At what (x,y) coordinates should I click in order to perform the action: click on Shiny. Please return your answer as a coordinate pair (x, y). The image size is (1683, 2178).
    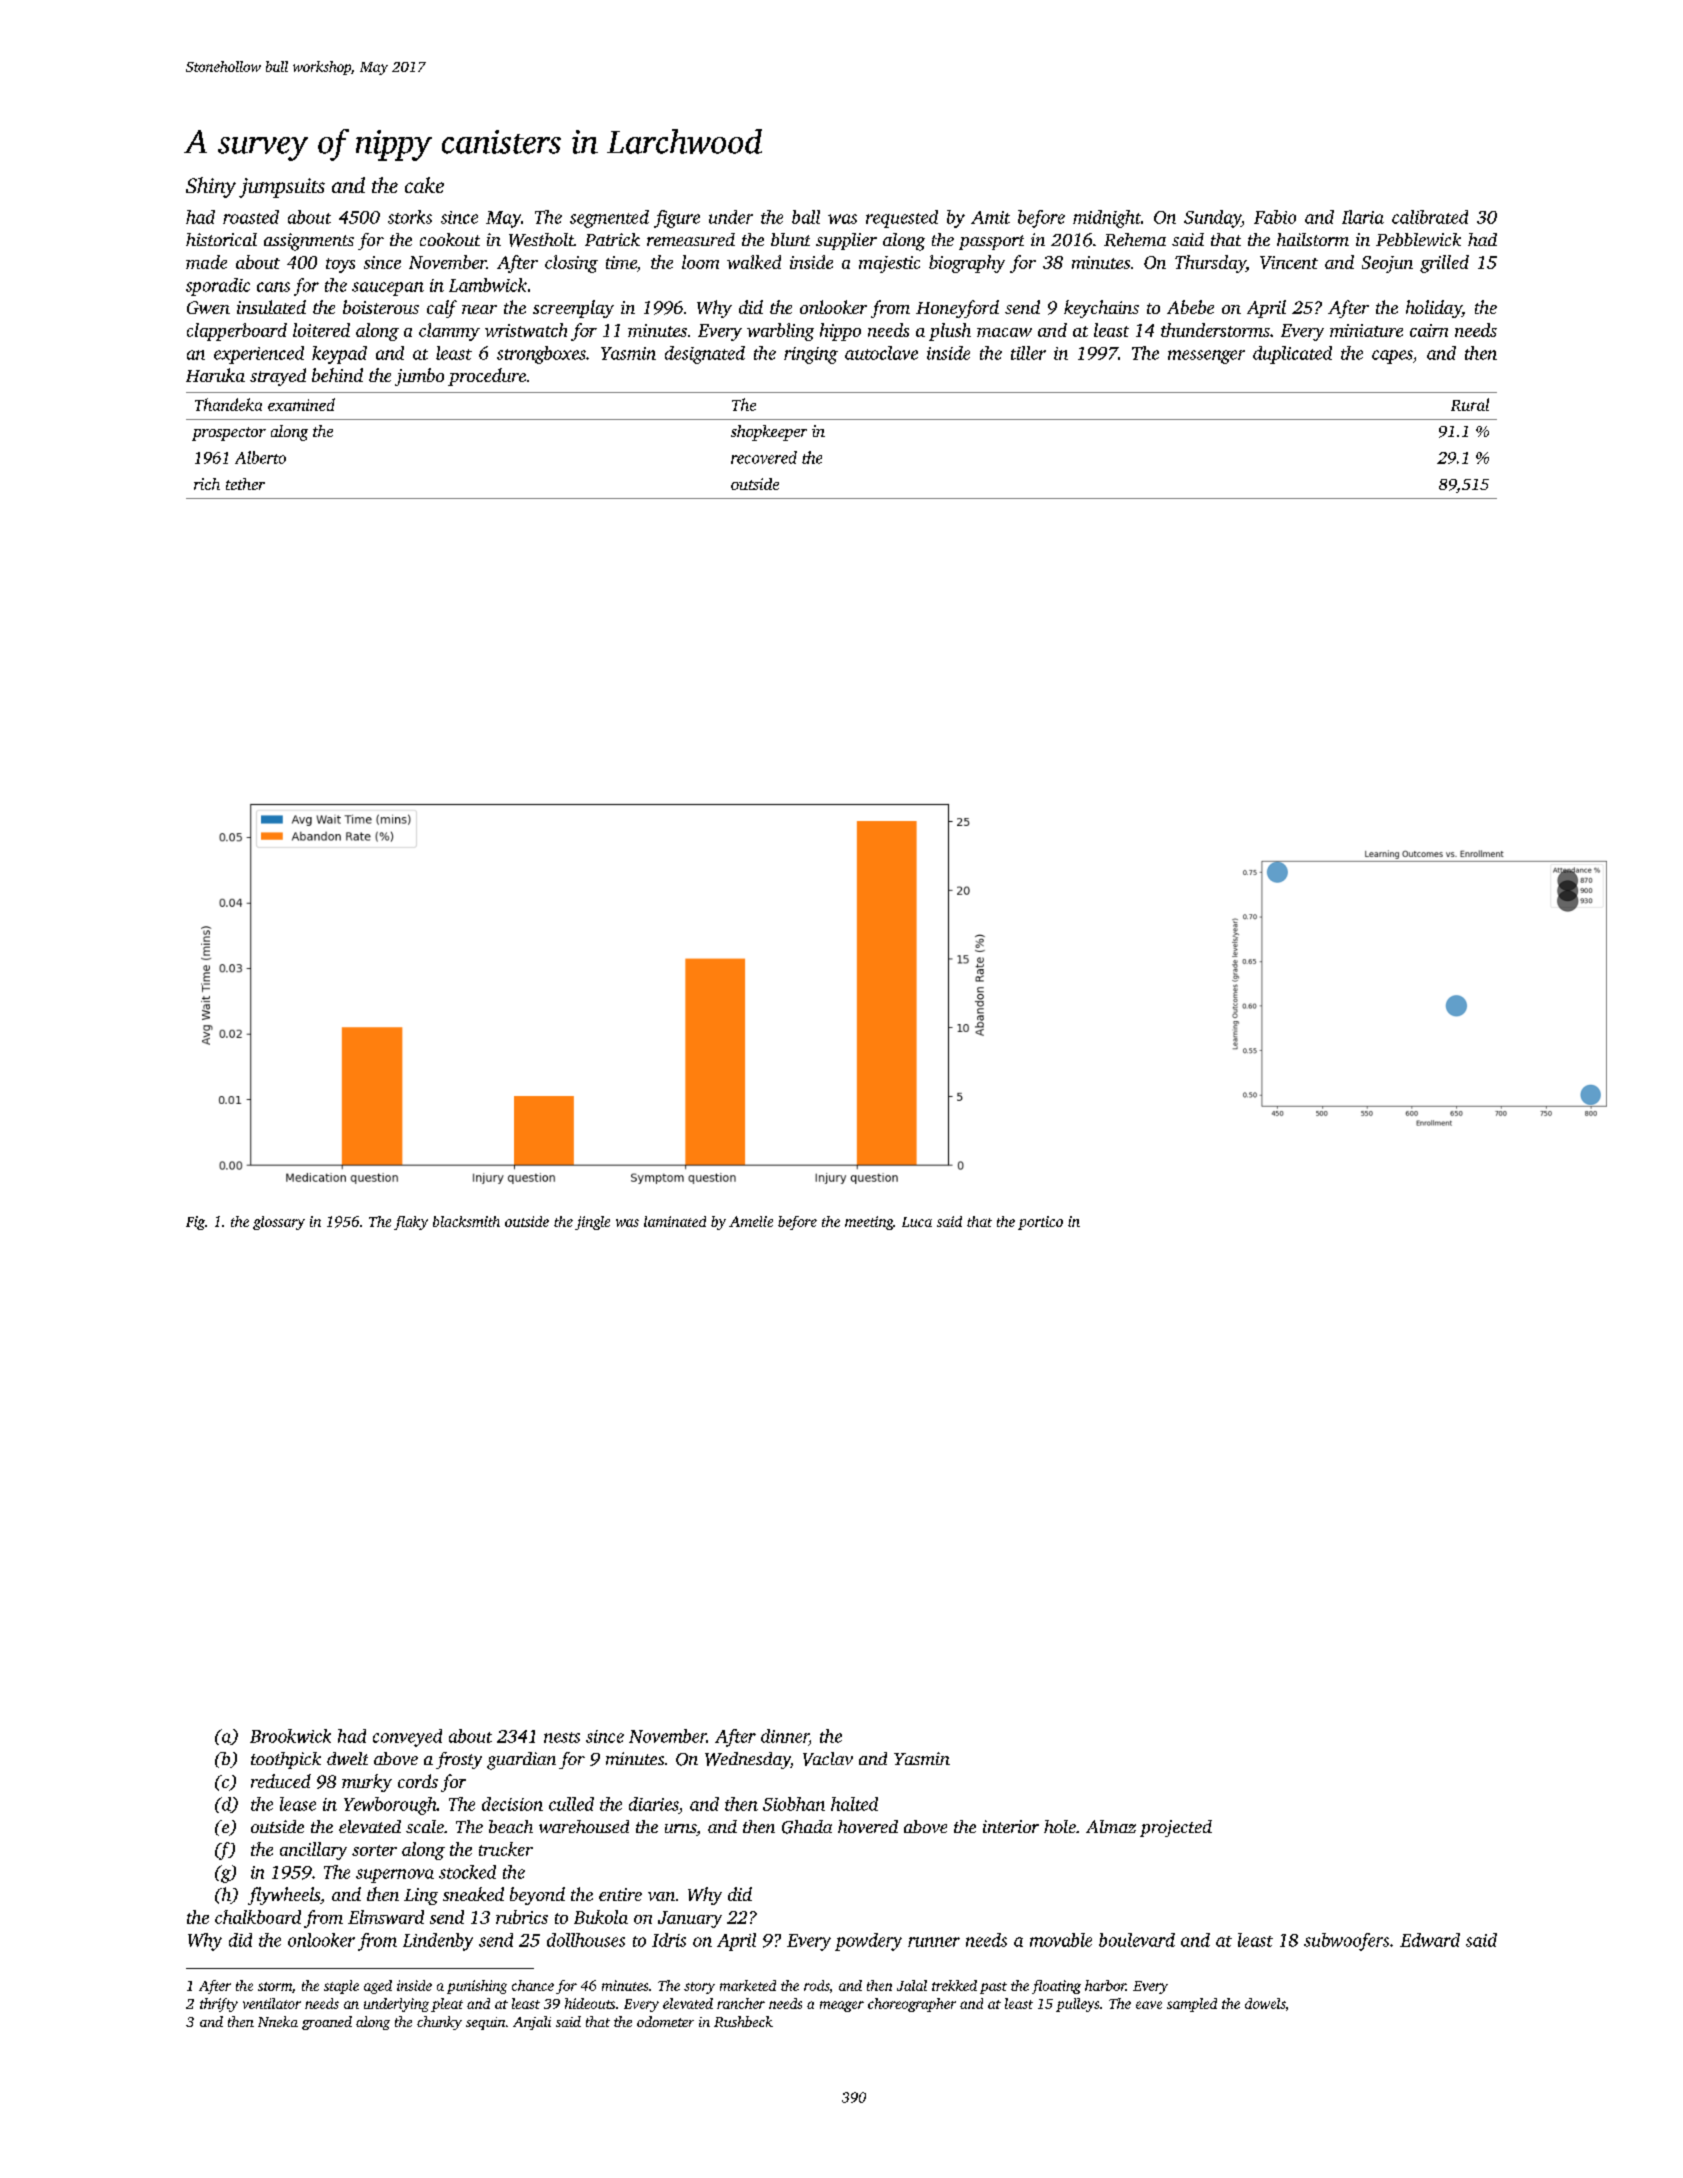
    Looking at the image, I should click on (211, 187).
